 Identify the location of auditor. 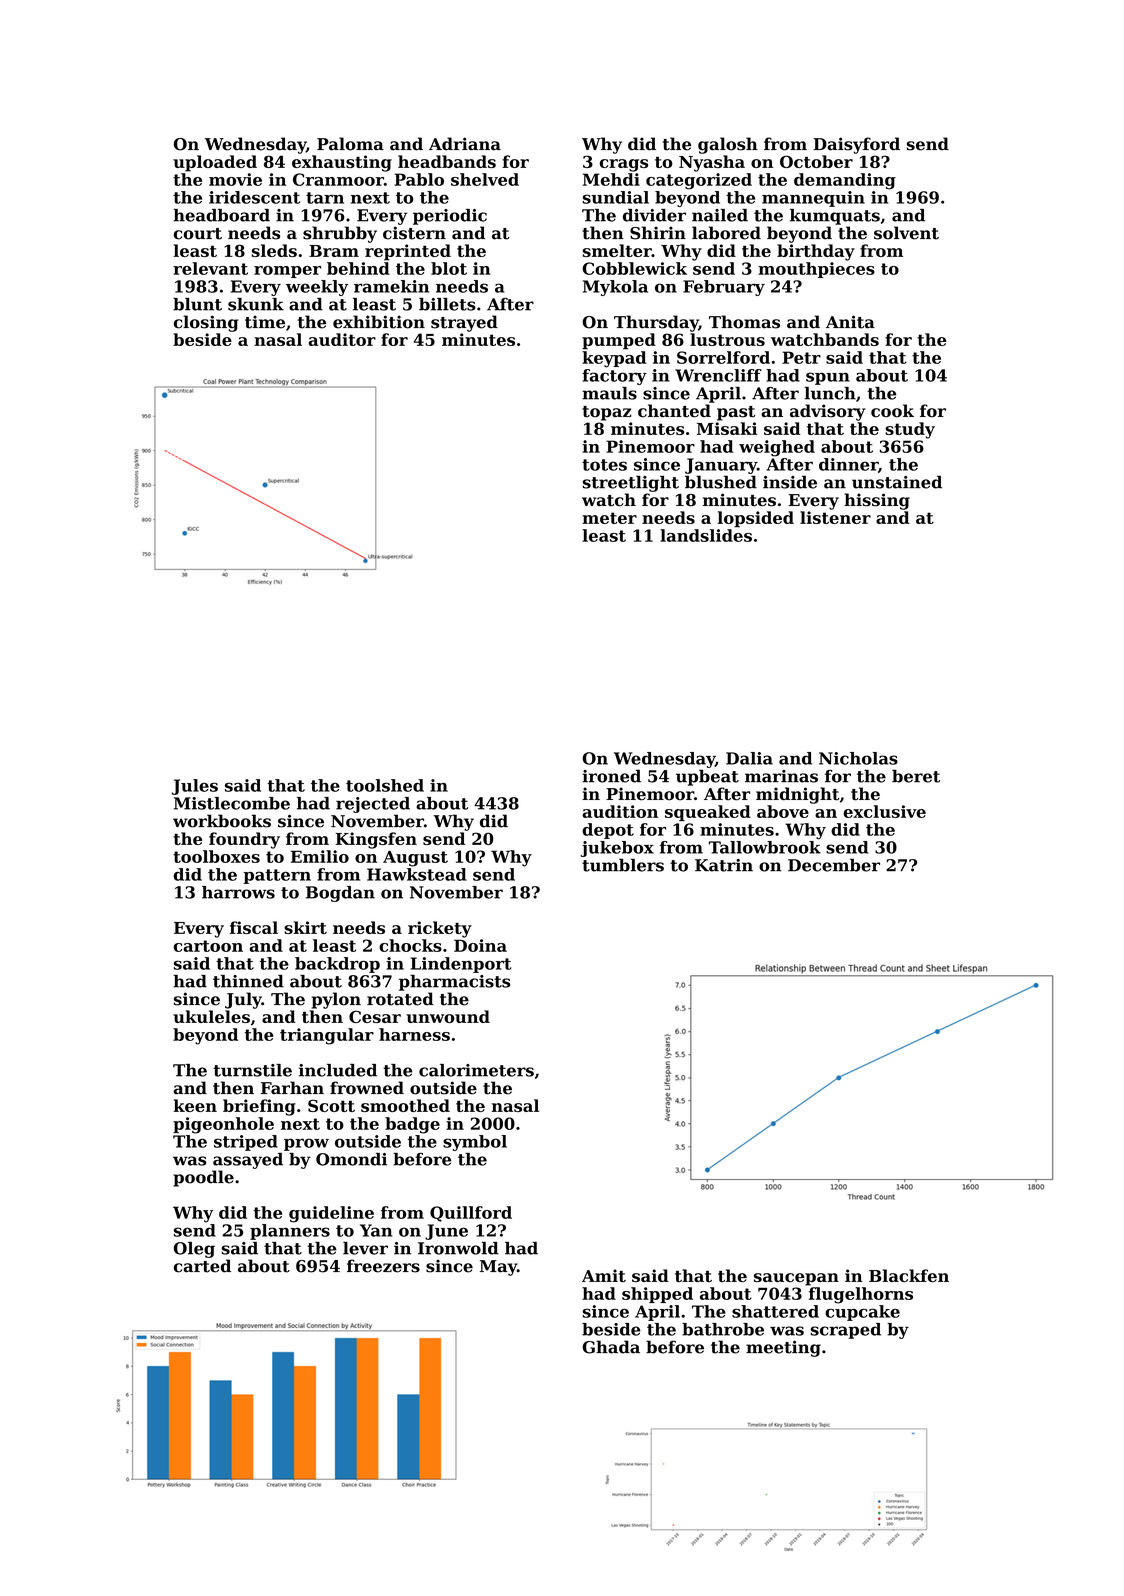
(342, 339).
